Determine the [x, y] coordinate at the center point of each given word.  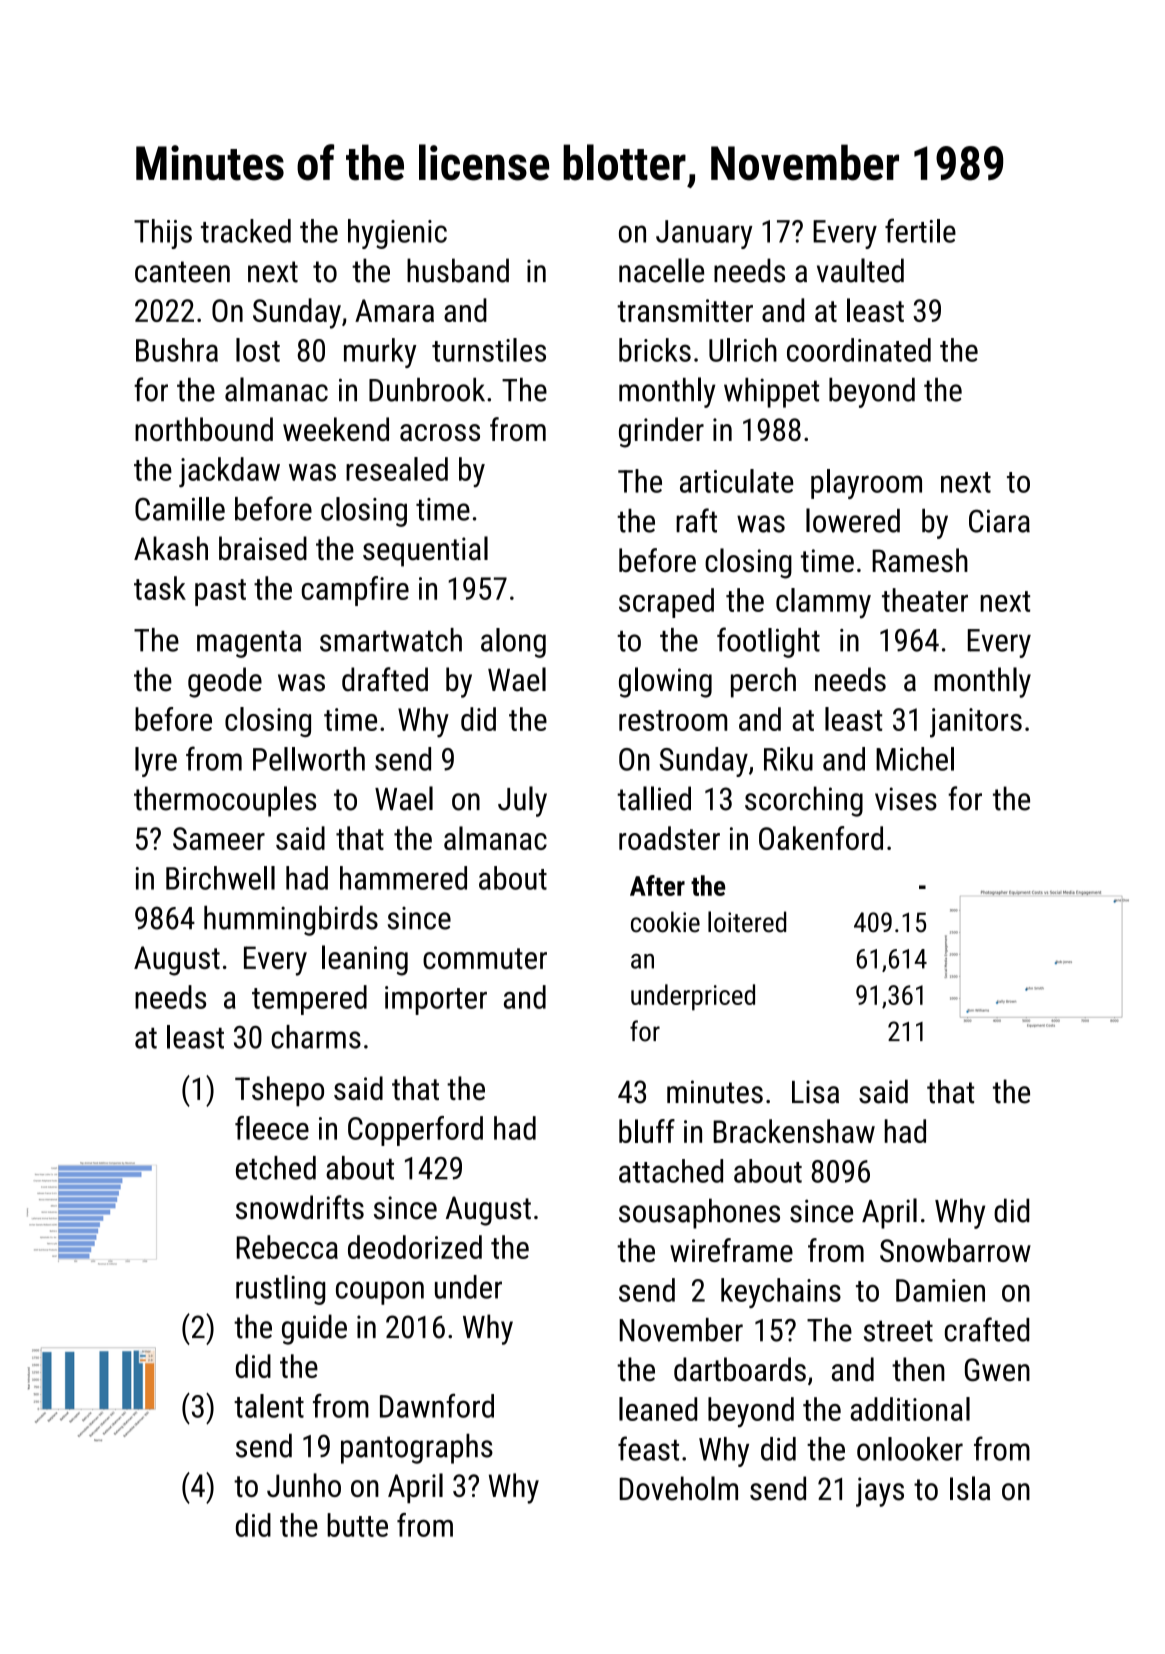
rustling [280, 1290]
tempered [309, 1000]
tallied [654, 798]
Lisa [815, 1092]
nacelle [661, 270]
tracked [246, 231]
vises [906, 799]
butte [357, 1525]
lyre [156, 762]
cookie [665, 922]
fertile [920, 230]
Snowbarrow [955, 1250]
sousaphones [699, 1213]
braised [263, 548]
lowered [853, 520]
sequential [425, 551]
